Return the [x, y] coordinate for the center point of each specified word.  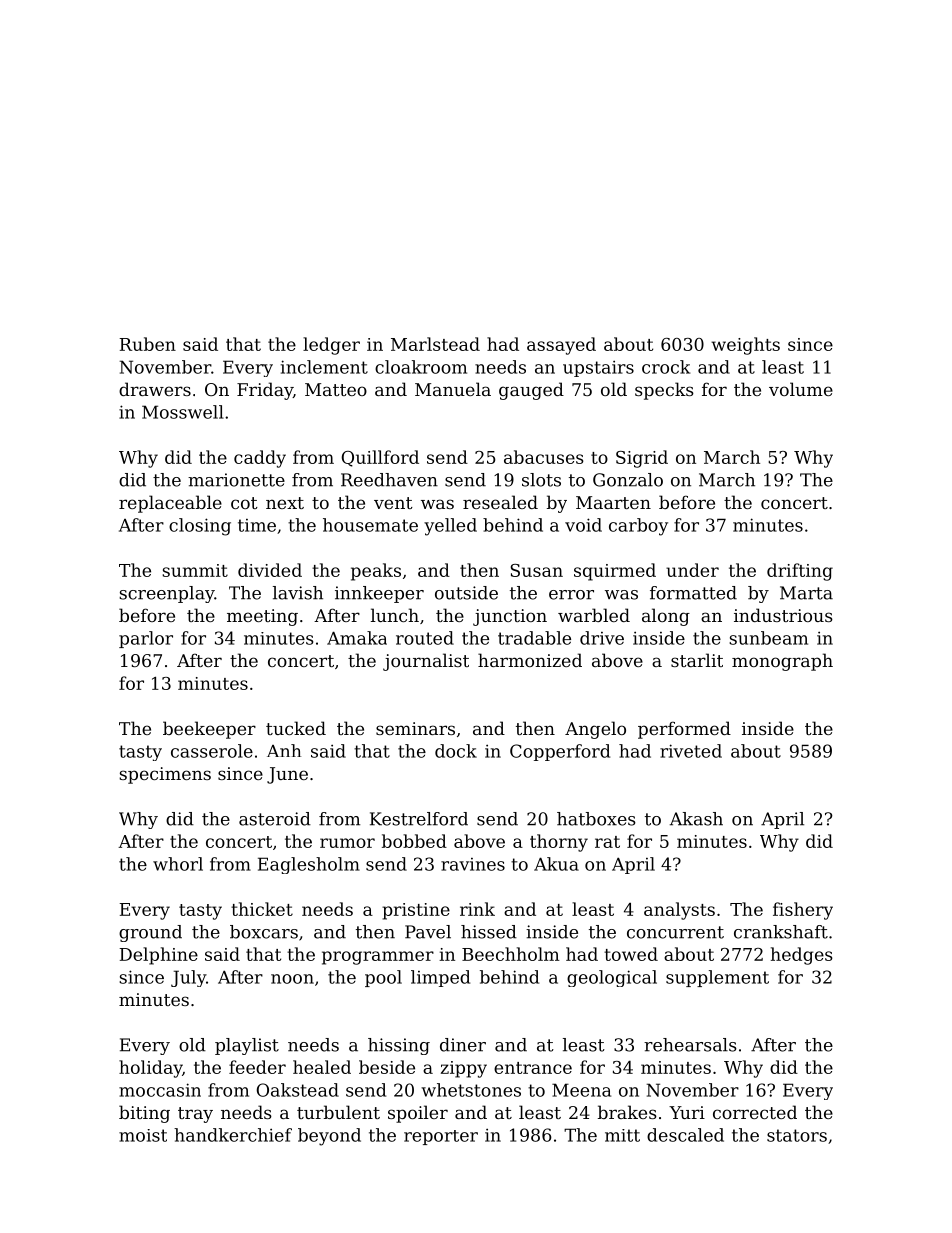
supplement [717, 978]
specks [664, 391]
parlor [146, 639]
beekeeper [209, 730]
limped [440, 978]
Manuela [453, 389]
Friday [265, 391]
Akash [696, 819]
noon [292, 979]
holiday [150, 1069]
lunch [395, 615]
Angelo [595, 730]
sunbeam [768, 638]
